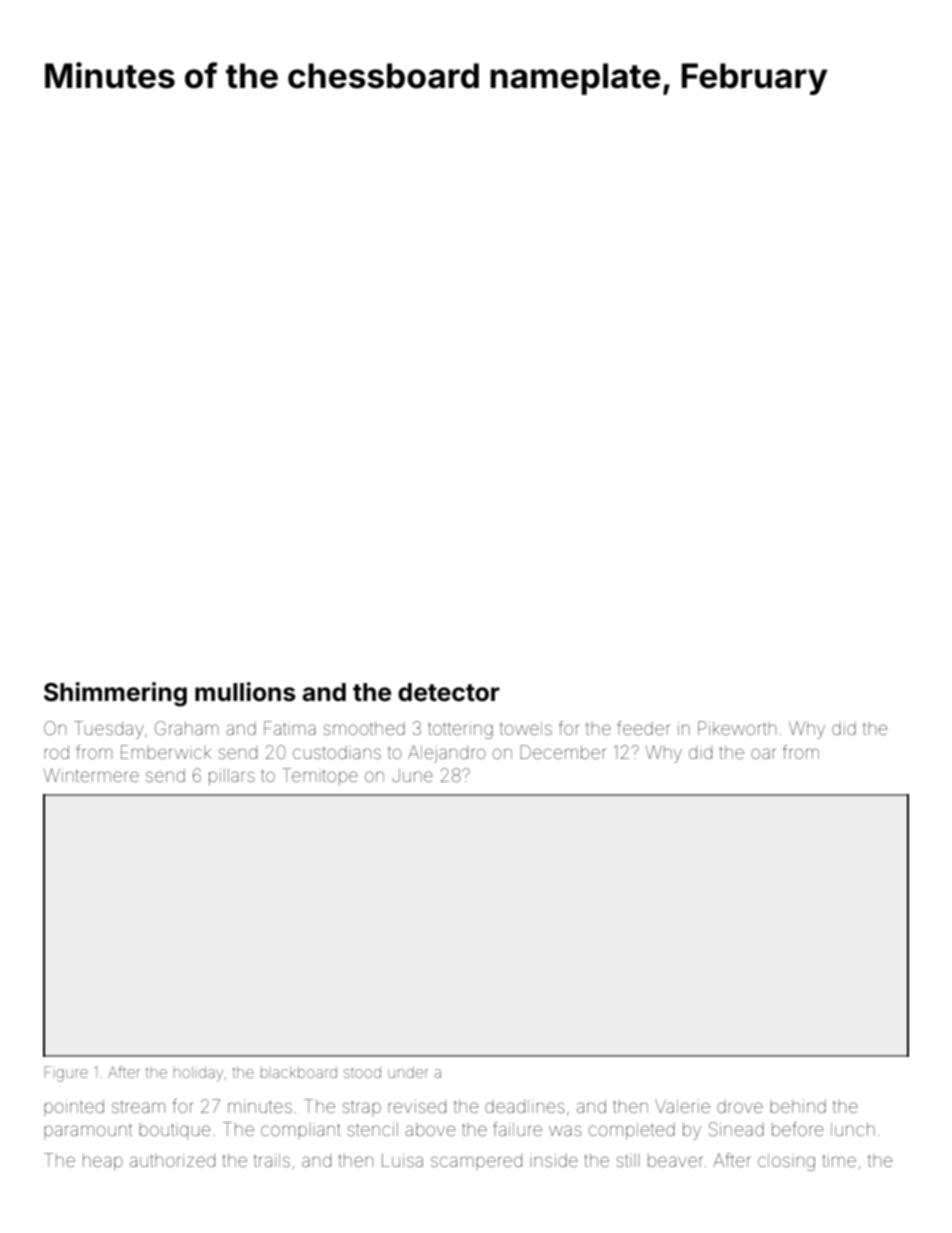 The height and width of the document is (1233, 952). Describe the element at coordinates (408, 1072) in the document. I see `under` at that location.
